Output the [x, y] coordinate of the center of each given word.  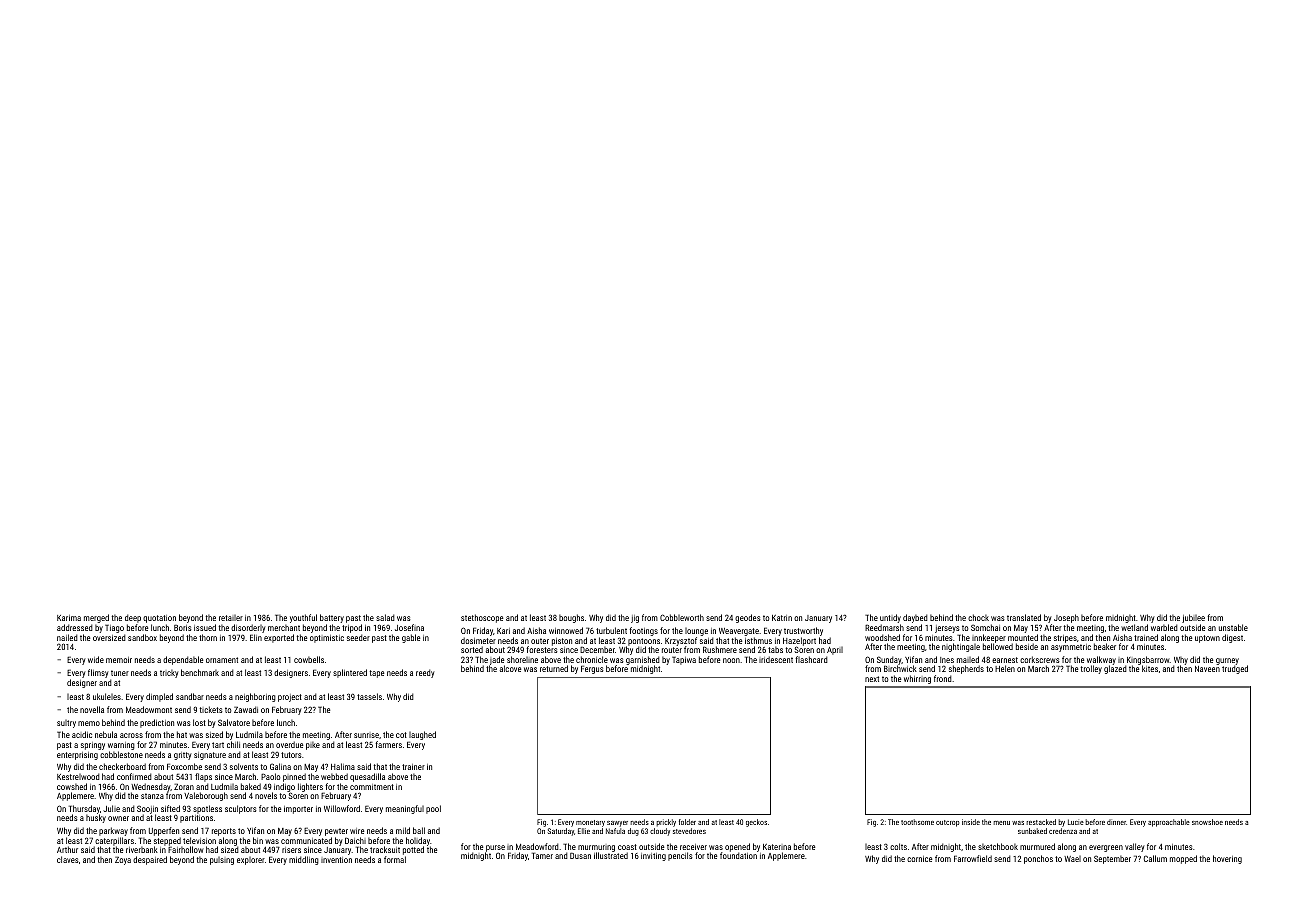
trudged [1235, 670]
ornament [222, 660]
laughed [422, 735]
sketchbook [998, 846]
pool [433, 809]
